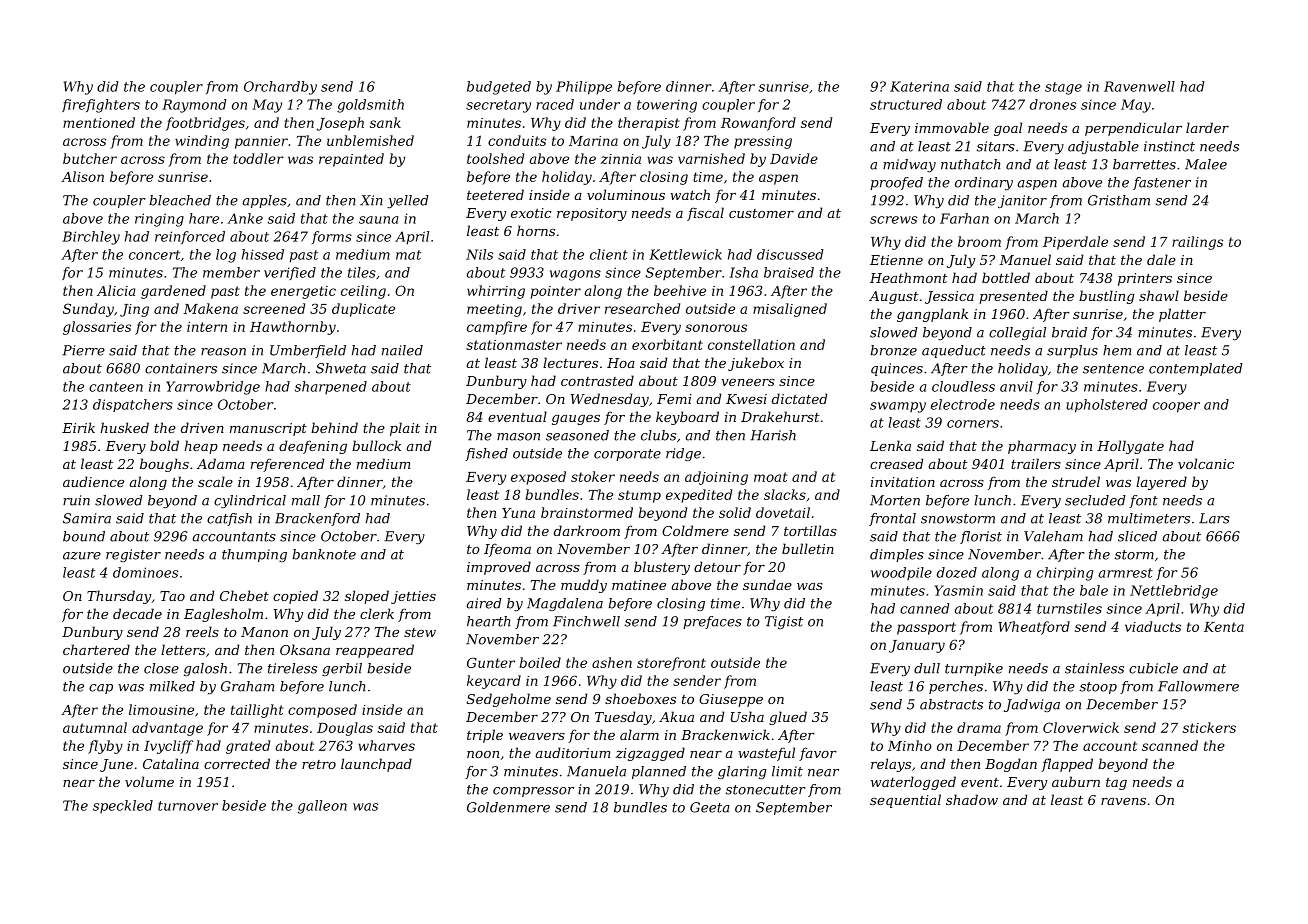 The height and width of the screenshot is (924, 1308). Describe the element at coordinates (342, 669) in the screenshot. I see `gerbil` at that location.
